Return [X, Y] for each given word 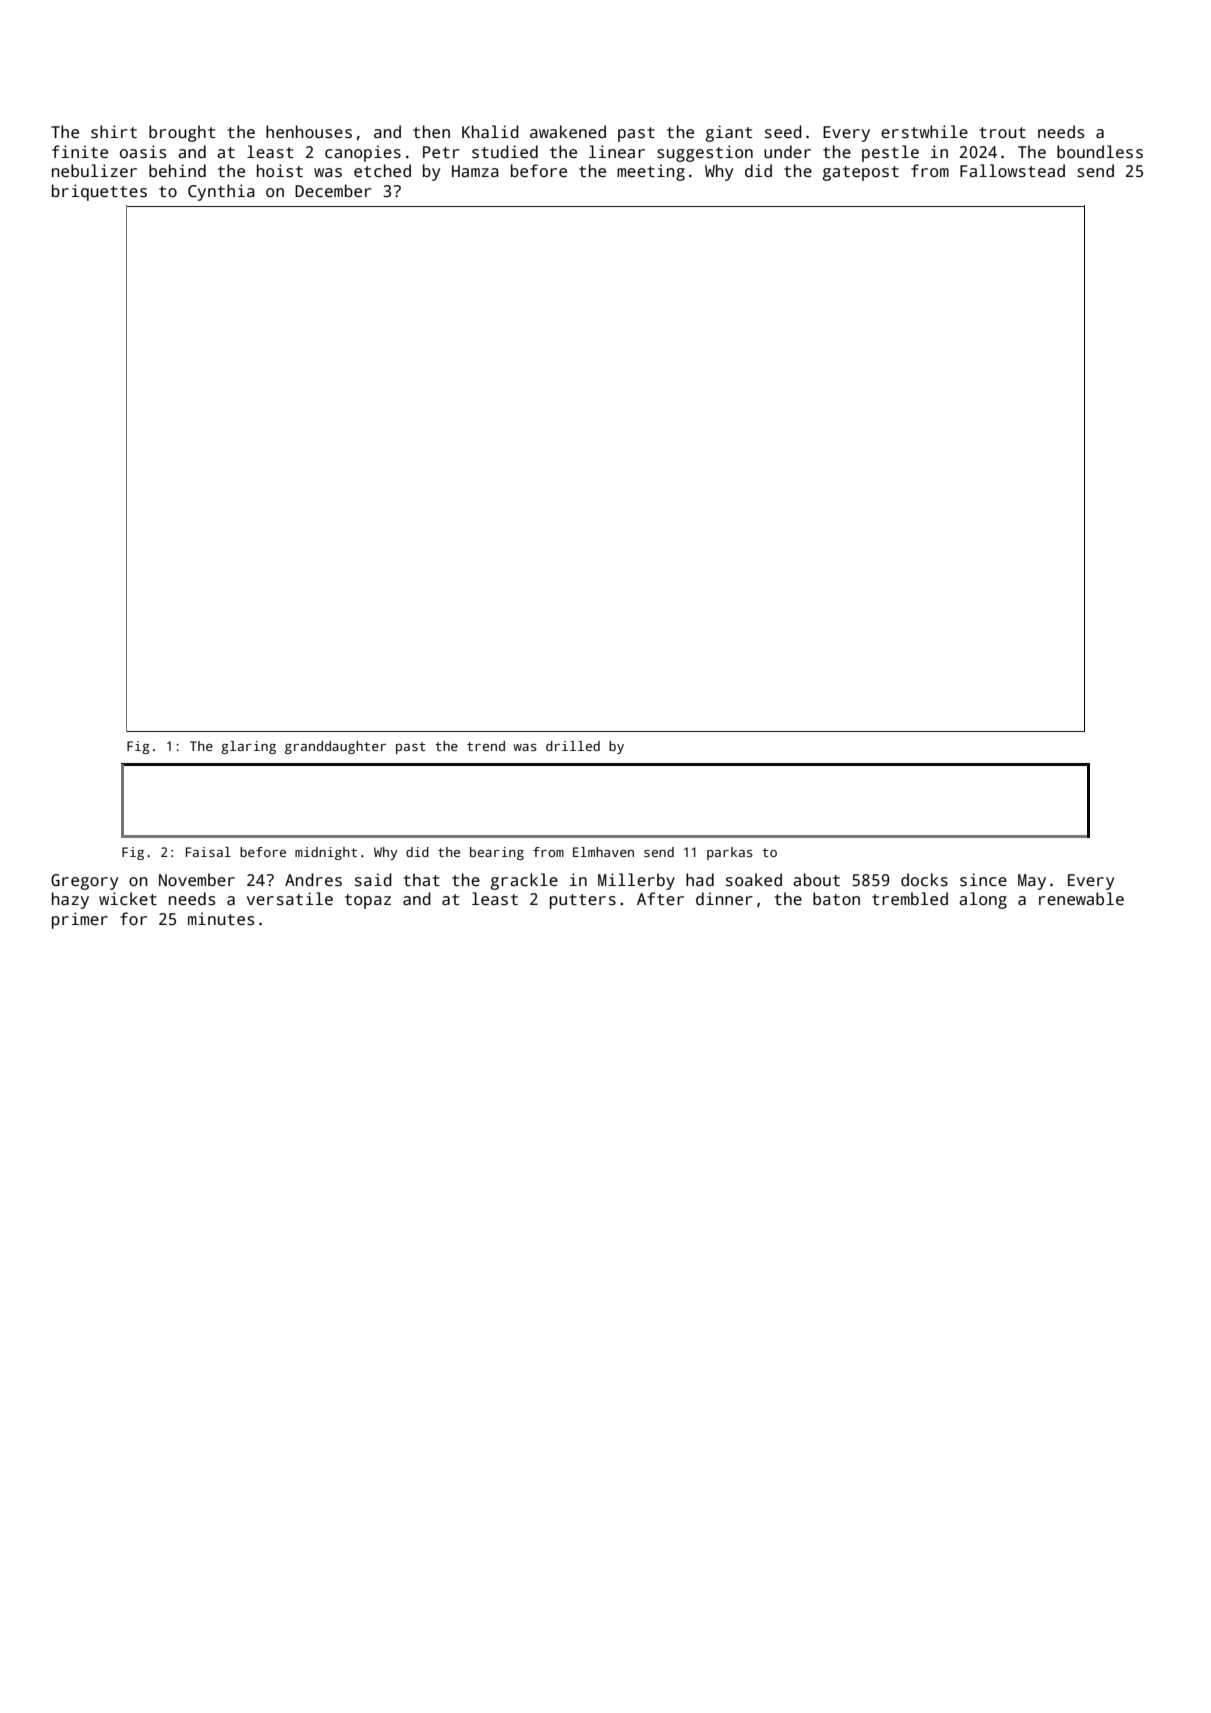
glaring [248, 747]
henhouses [309, 132]
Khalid [490, 132]
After [660, 898]
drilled [573, 746]
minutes [221, 919]
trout [1002, 132]
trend [486, 746]
